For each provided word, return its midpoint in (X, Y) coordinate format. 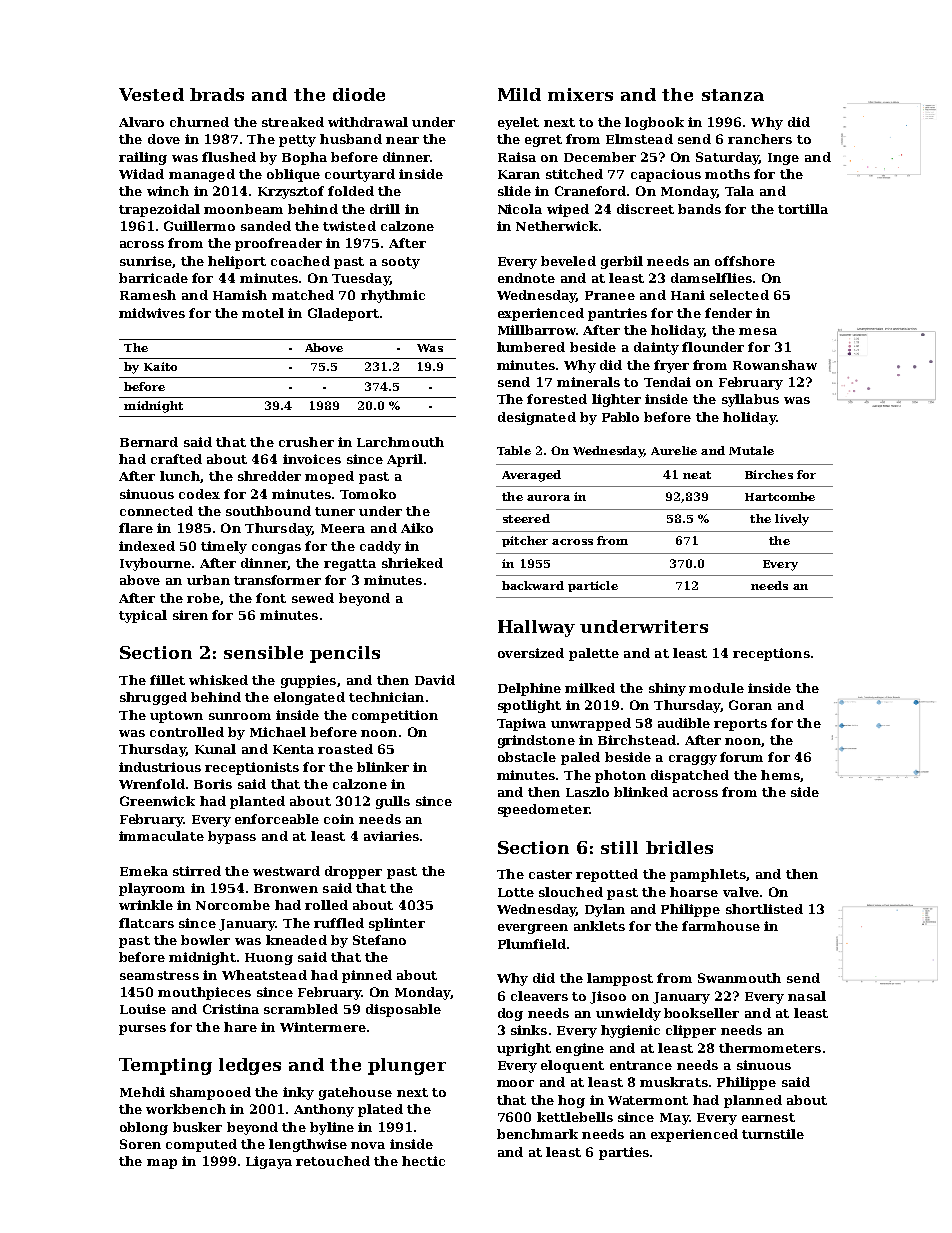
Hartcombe (780, 496)
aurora (548, 498)
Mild (519, 94)
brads (217, 94)
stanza (733, 95)
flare (136, 528)
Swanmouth (739, 978)
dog (510, 1014)
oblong (144, 1128)
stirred (197, 871)
